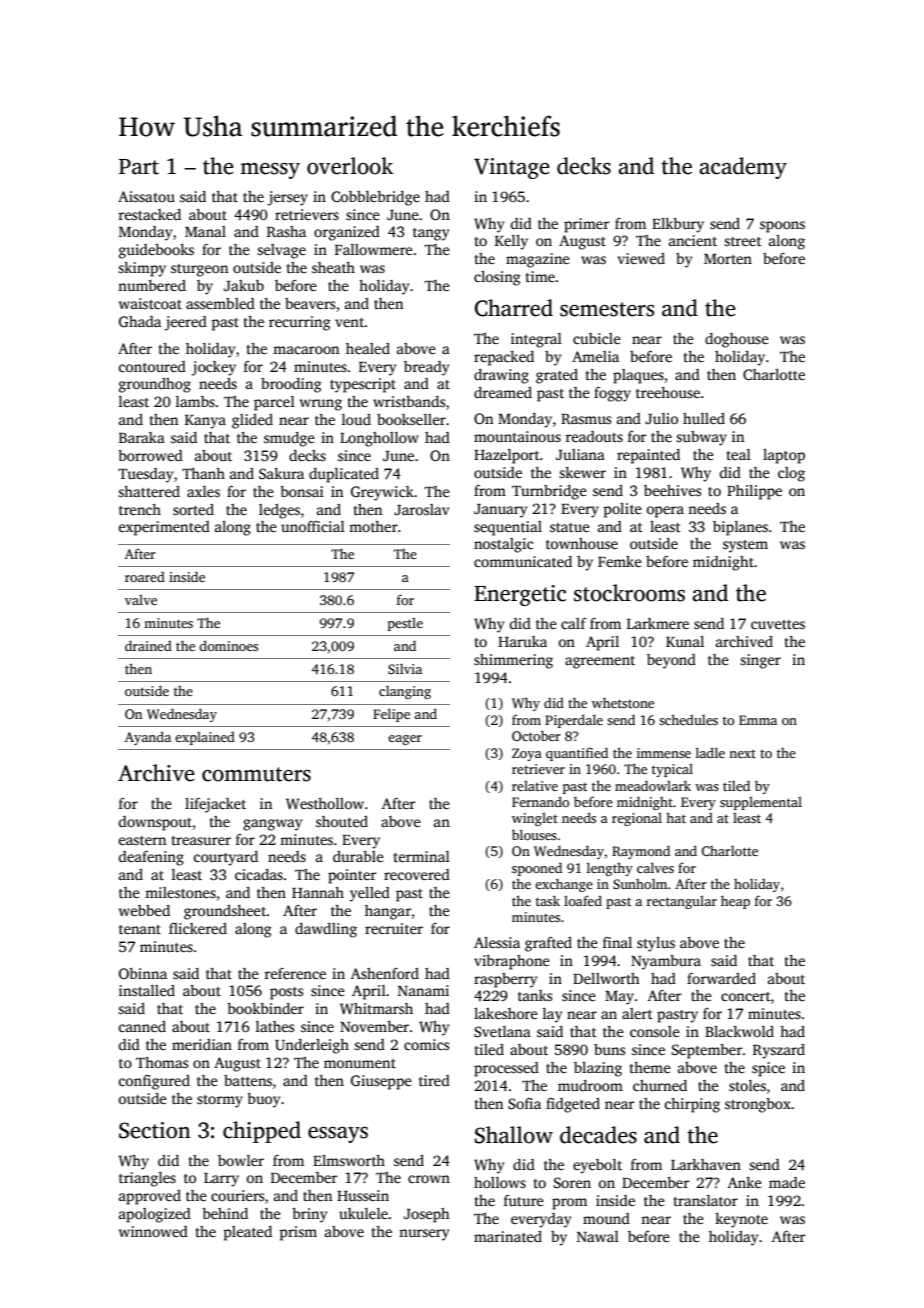 This screenshot has height=1308, width=924. Describe the element at coordinates (424, 1235) in the screenshot. I see `nursery` at that location.
